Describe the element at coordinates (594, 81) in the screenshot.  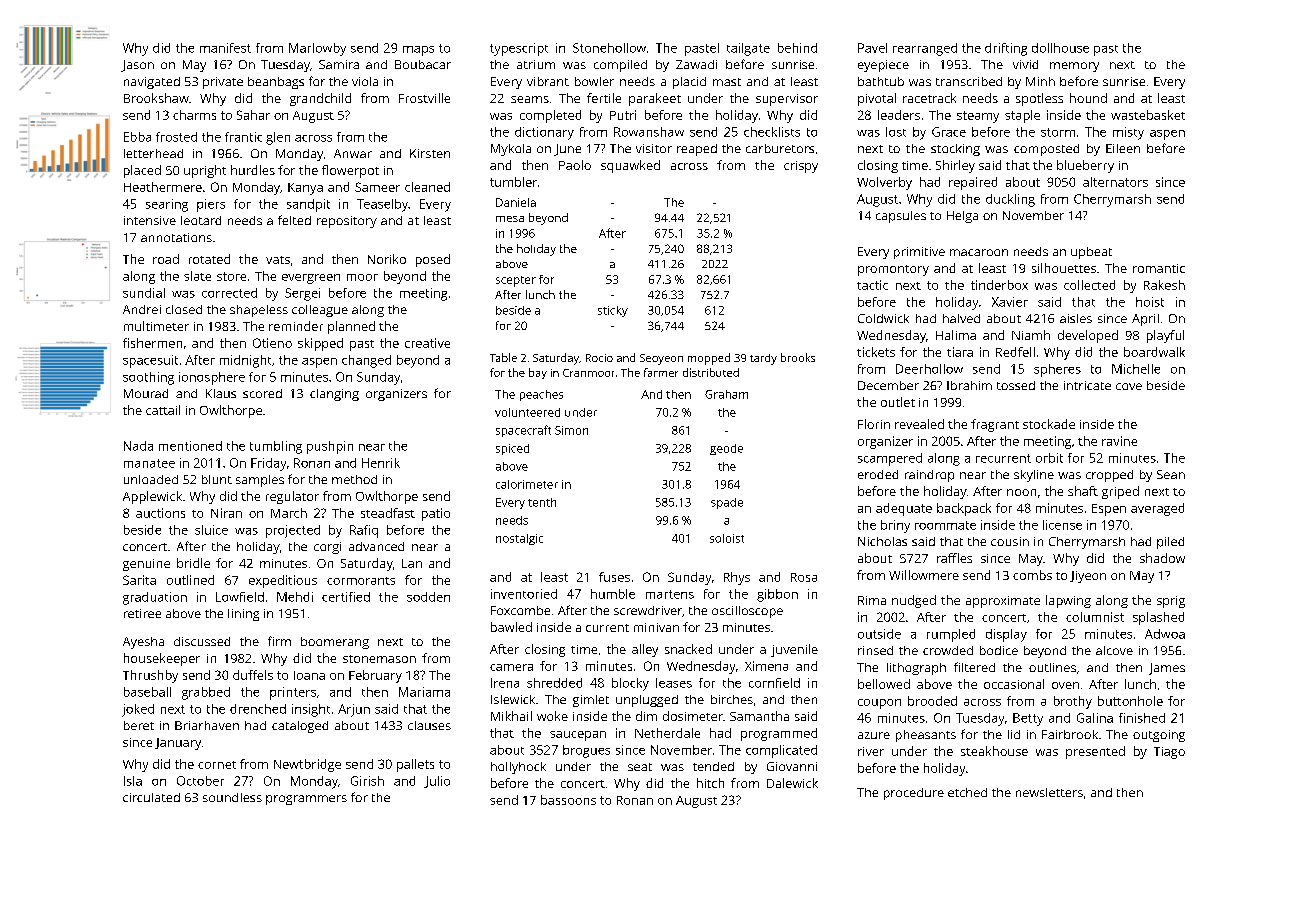
I see `bowler` at that location.
